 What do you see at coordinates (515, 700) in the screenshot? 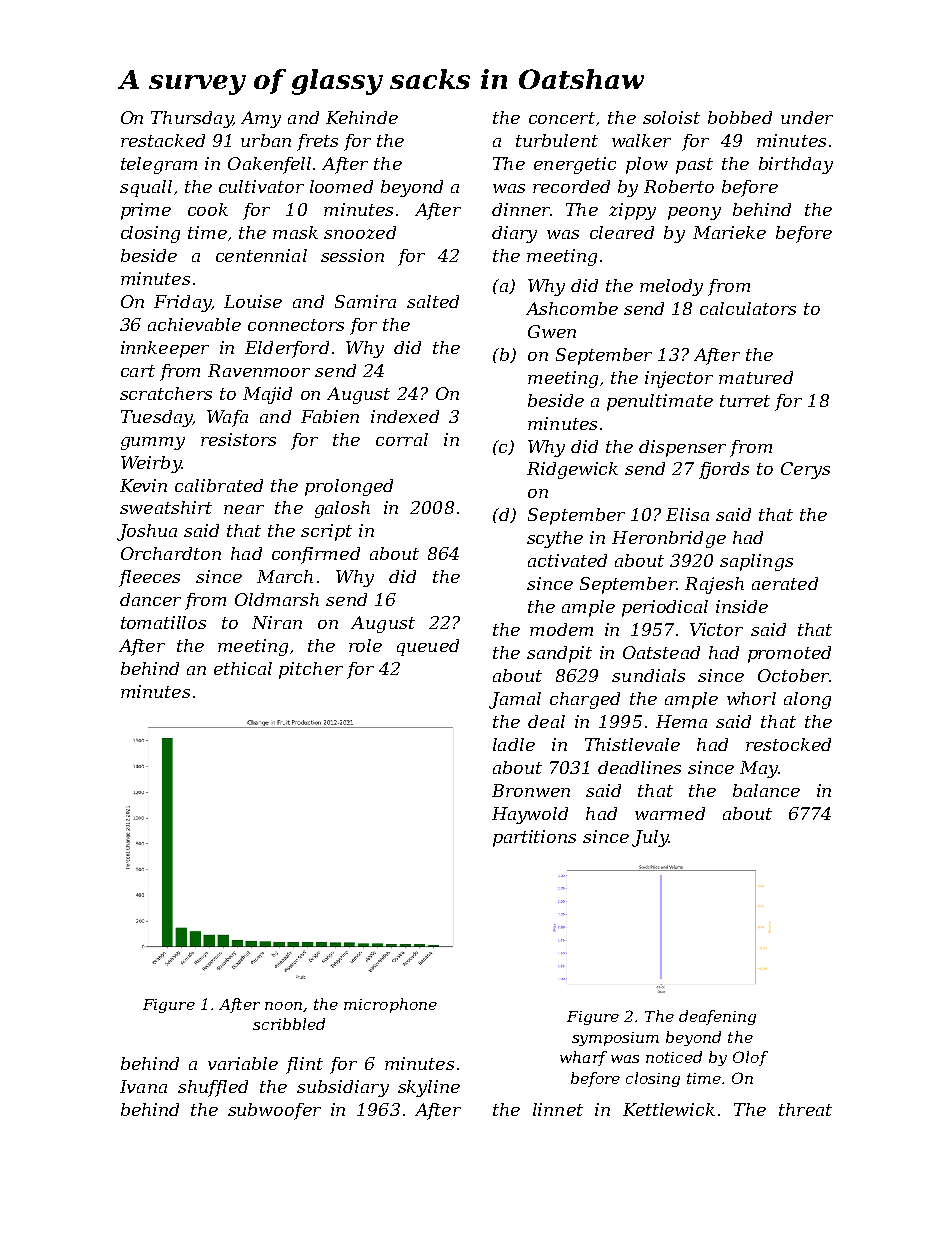
I see `Jamal` at bounding box center [515, 700].
